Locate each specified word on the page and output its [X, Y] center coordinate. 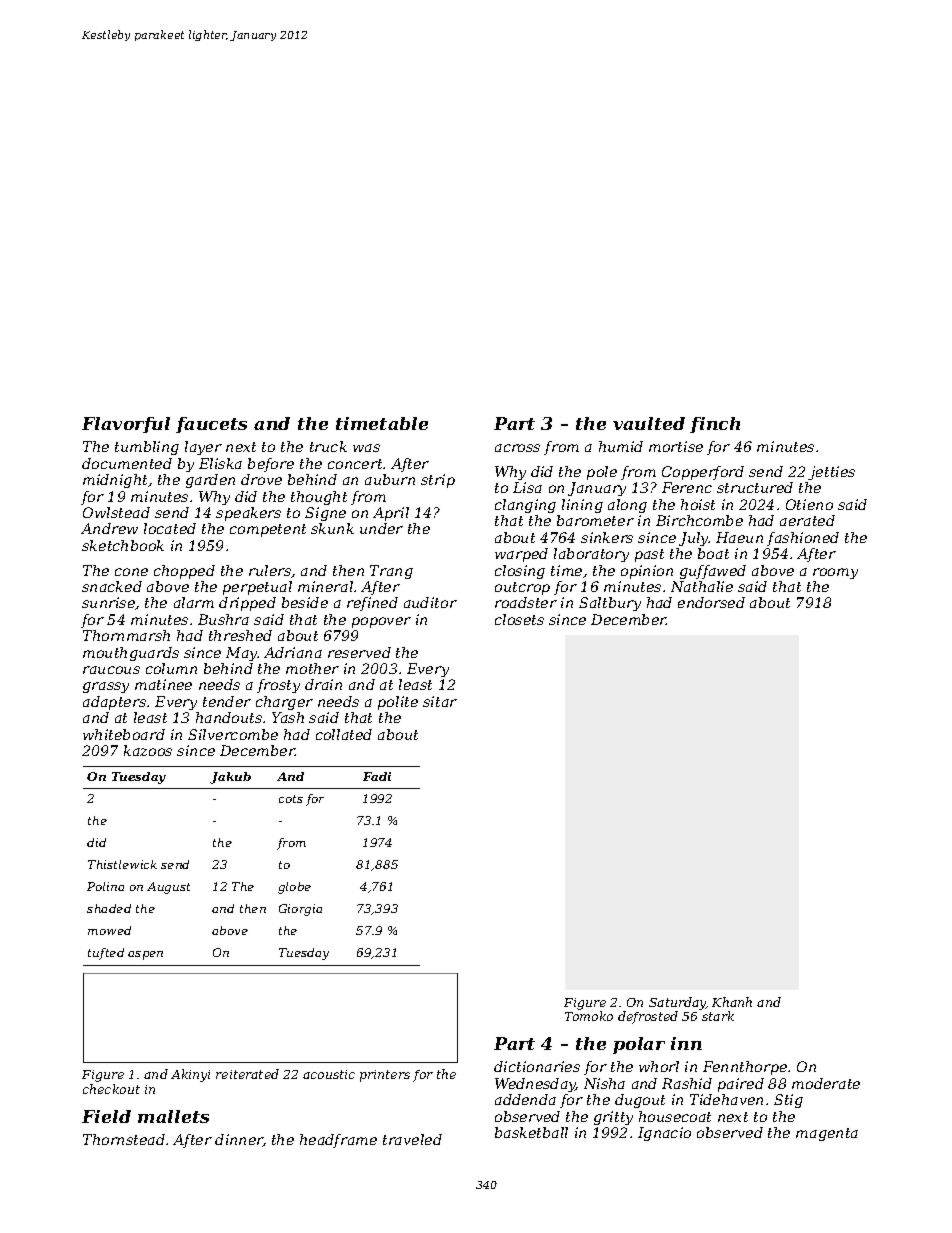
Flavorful [126, 425]
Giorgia [300, 910]
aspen [145, 955]
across [517, 448]
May [242, 654]
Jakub [230, 778]
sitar [440, 701]
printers [385, 1076]
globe [294, 888]
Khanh [732, 1002]
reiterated [247, 1074]
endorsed [711, 602]
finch [715, 425]
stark [718, 1016]
